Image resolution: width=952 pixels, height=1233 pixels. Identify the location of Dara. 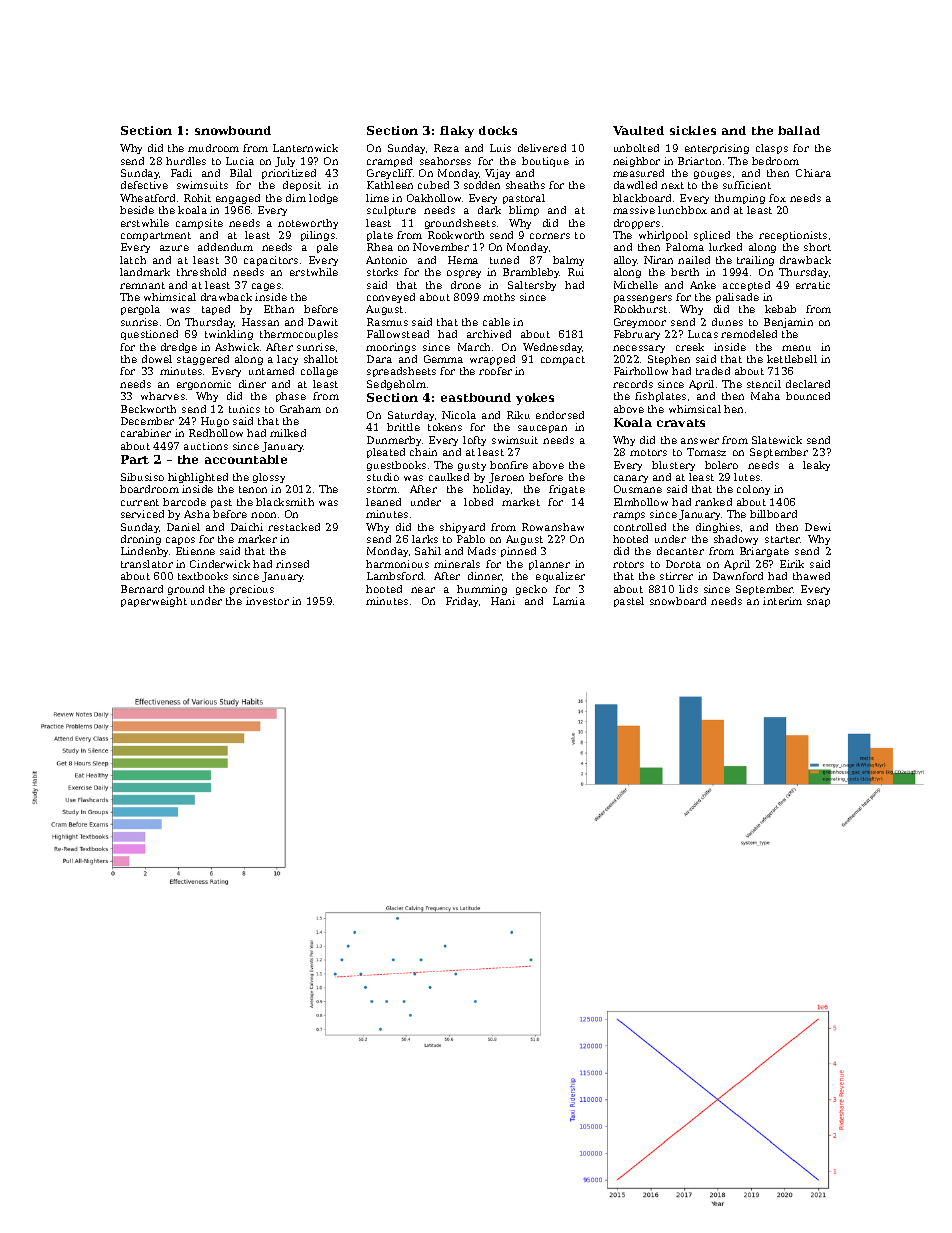
(379, 359).
